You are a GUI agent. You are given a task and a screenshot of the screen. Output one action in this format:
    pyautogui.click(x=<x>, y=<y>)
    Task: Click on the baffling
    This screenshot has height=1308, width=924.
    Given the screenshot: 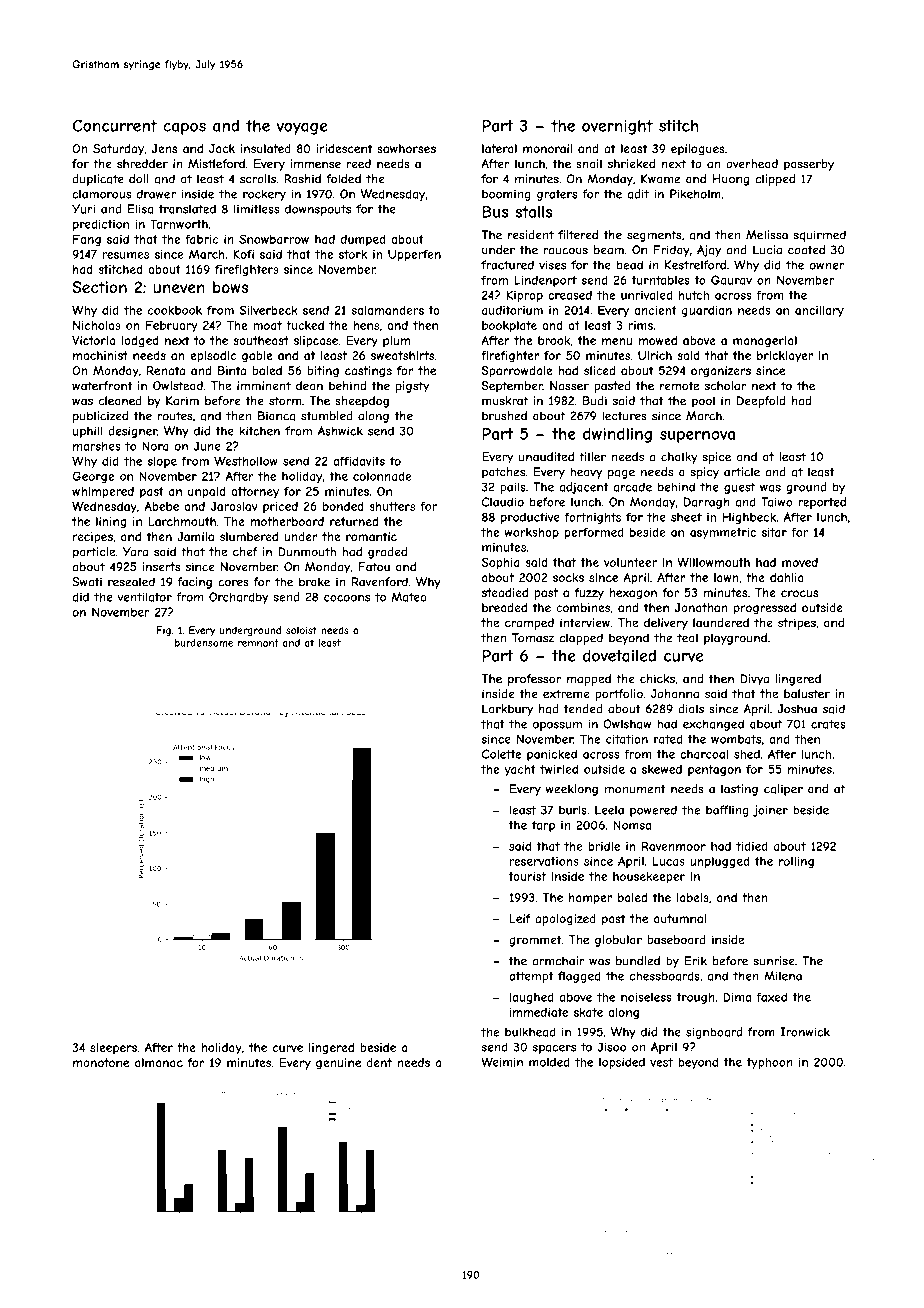 What is the action you would take?
    pyautogui.click(x=727, y=811)
